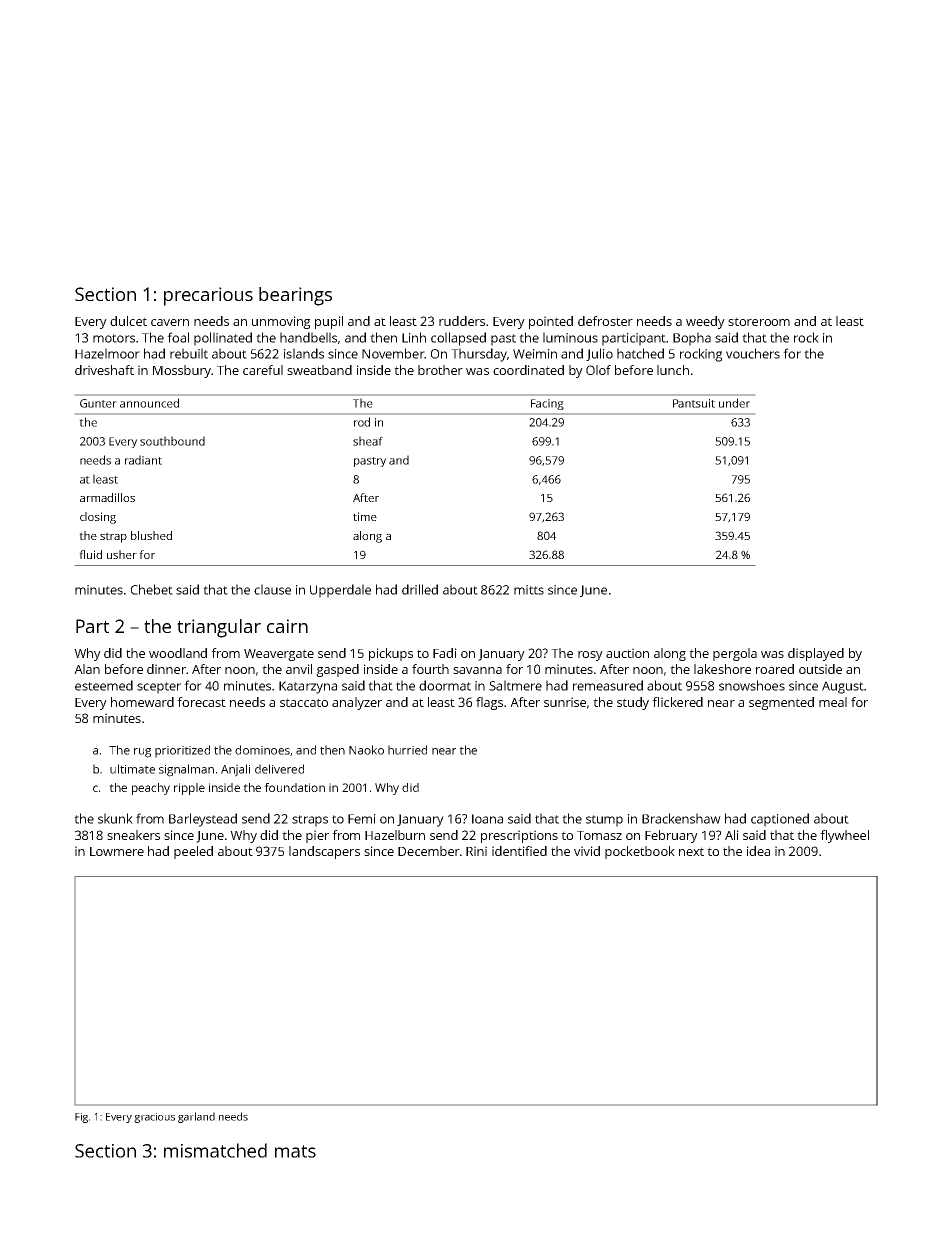 The width and height of the screenshot is (952, 1233). Describe the element at coordinates (193, 852) in the screenshot. I see `peeled` at that location.
